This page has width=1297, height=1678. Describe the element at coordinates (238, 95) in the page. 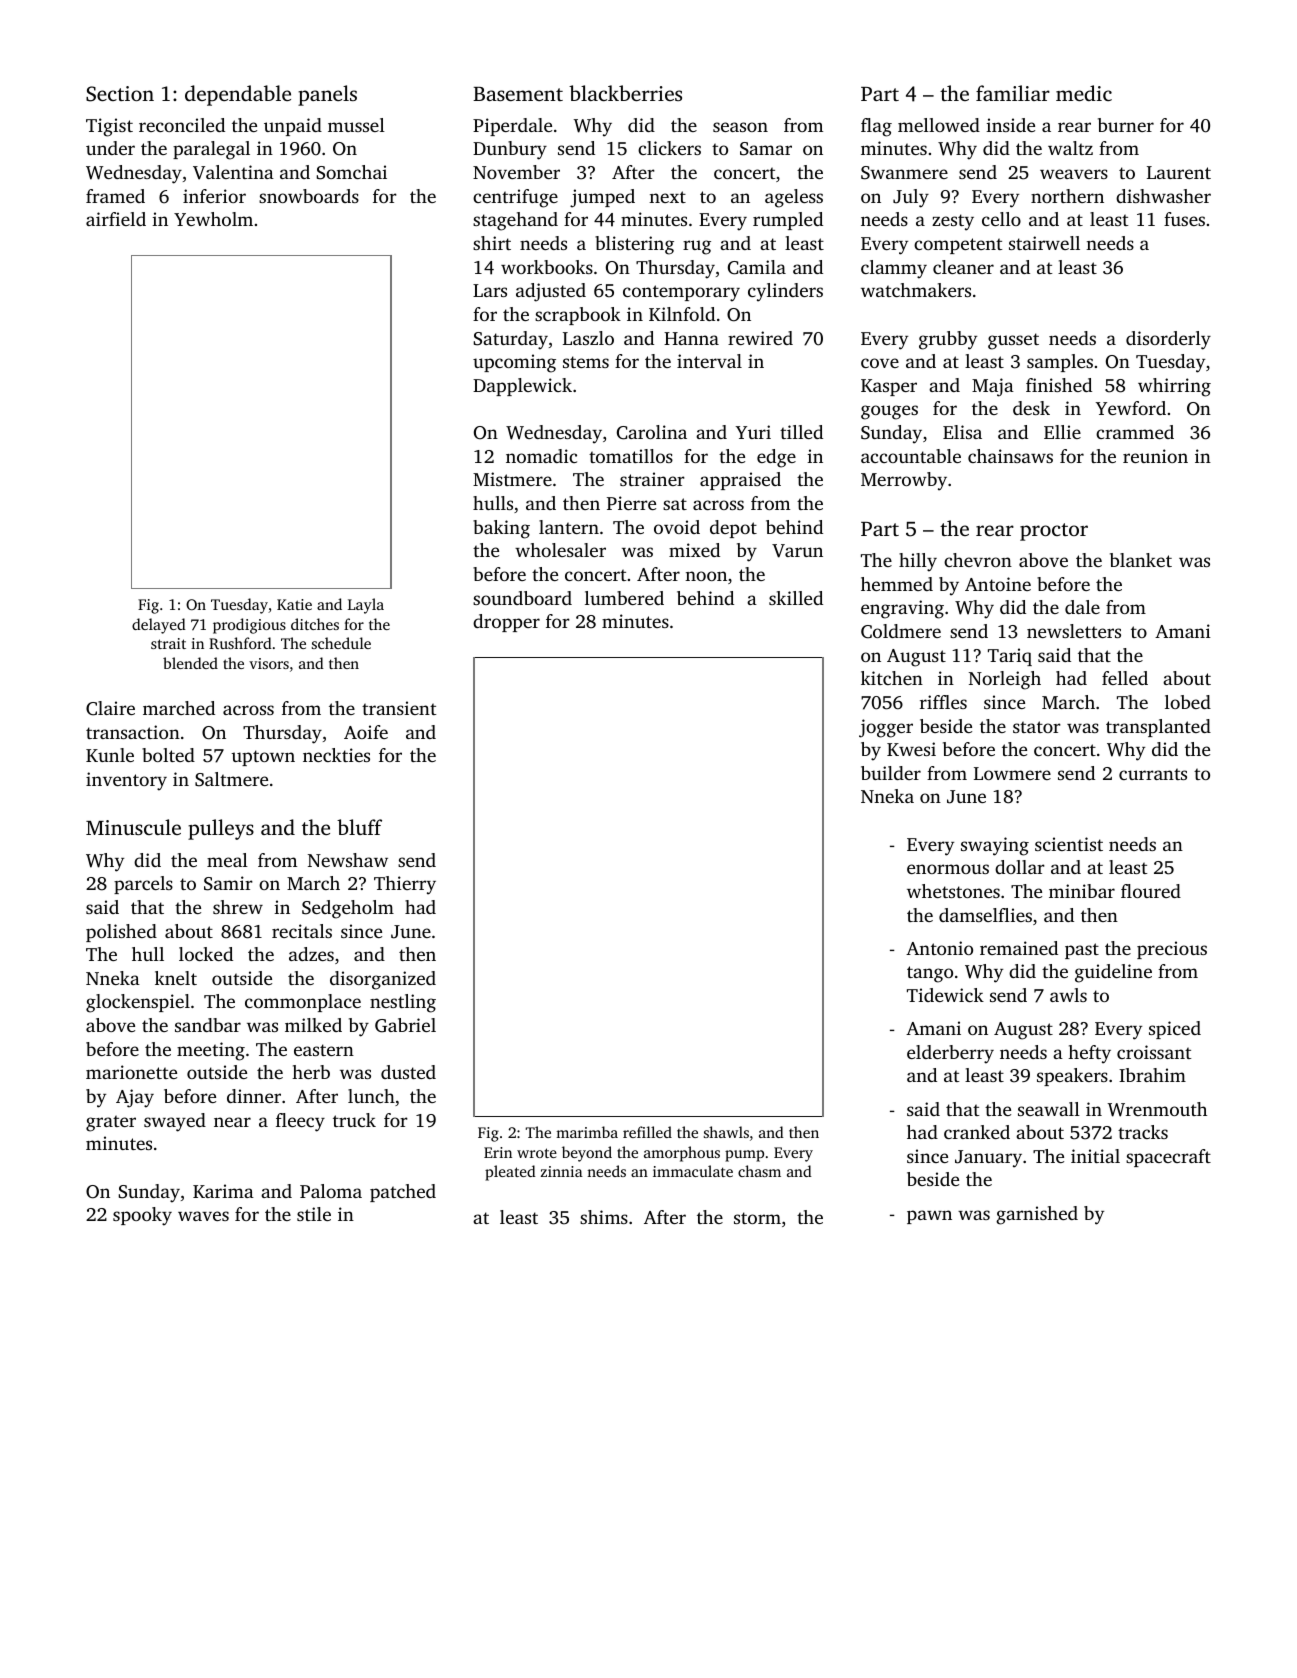

I see `dependable` at that location.
